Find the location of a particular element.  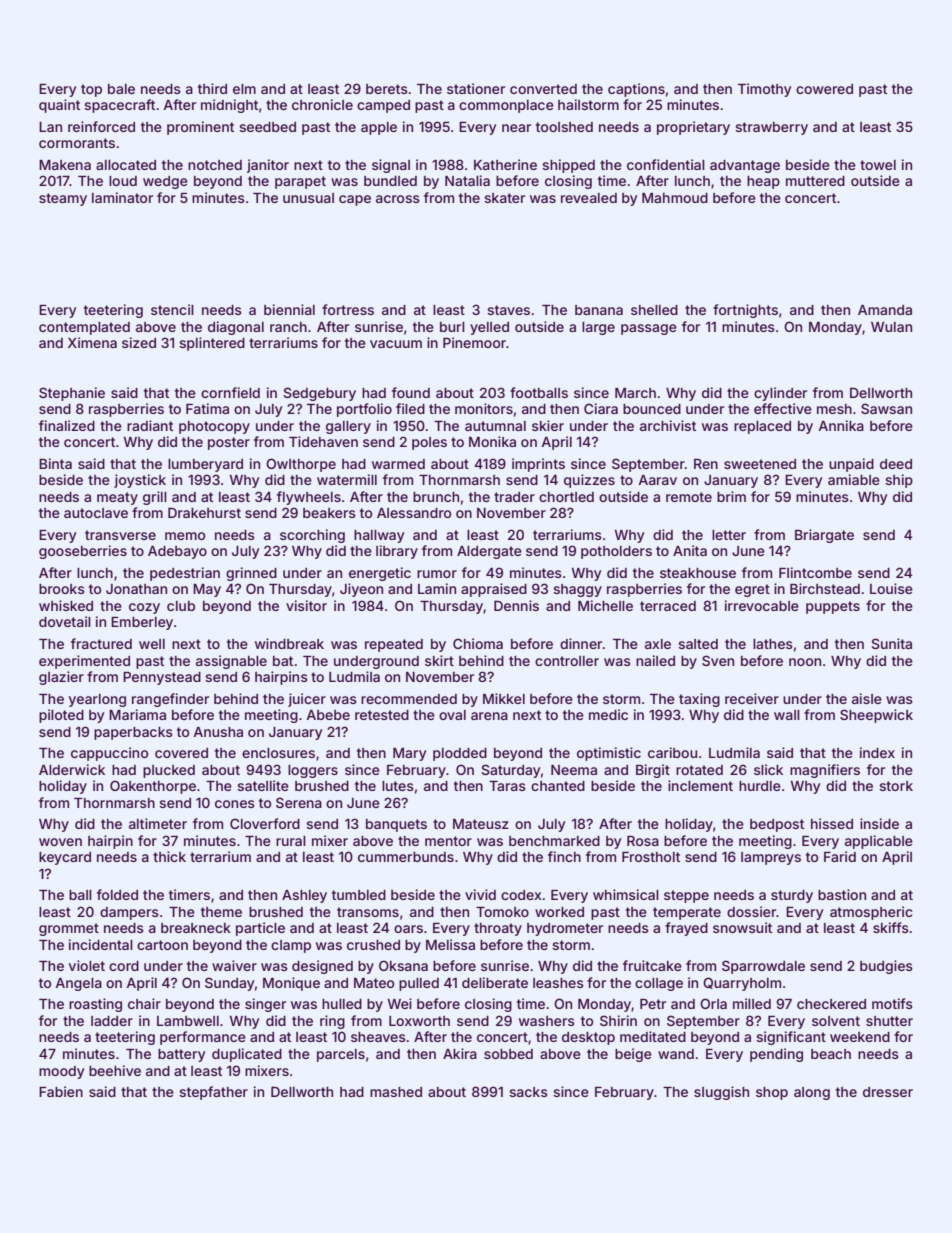

Alderwick is located at coordinates (72, 769).
